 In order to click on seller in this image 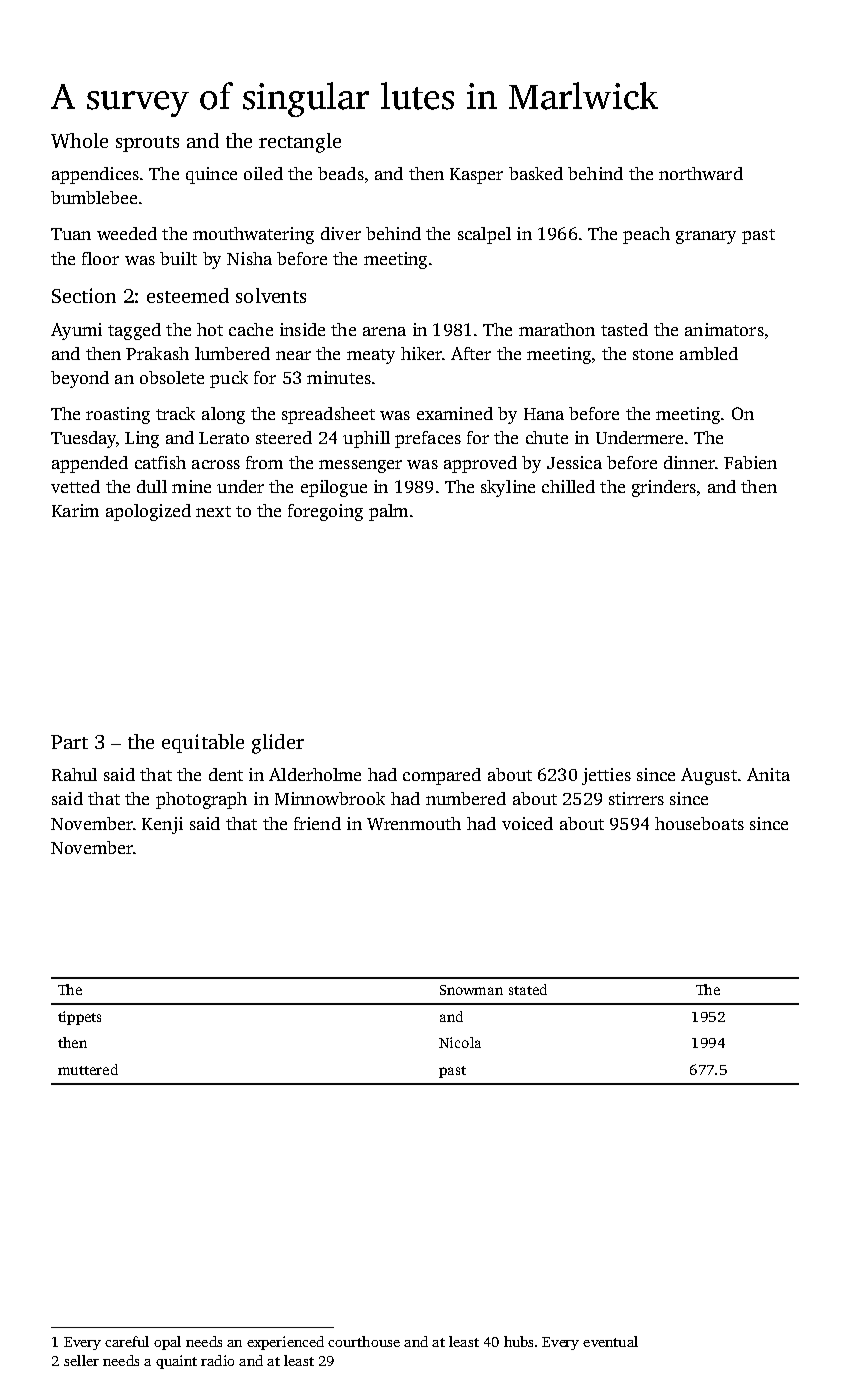, I will do `click(81, 1360)`.
